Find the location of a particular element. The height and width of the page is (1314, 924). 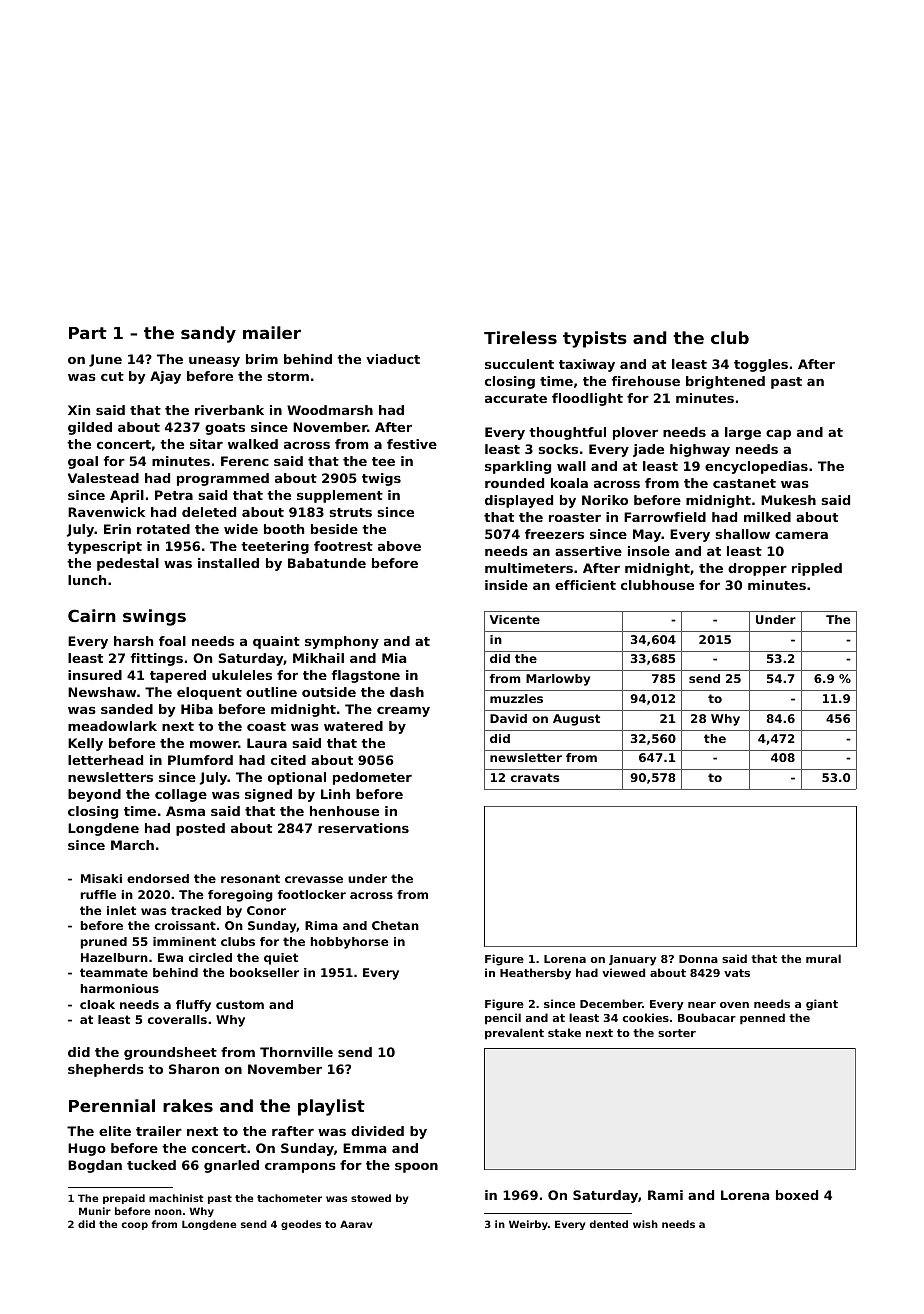

gnarled is located at coordinates (231, 1166).
